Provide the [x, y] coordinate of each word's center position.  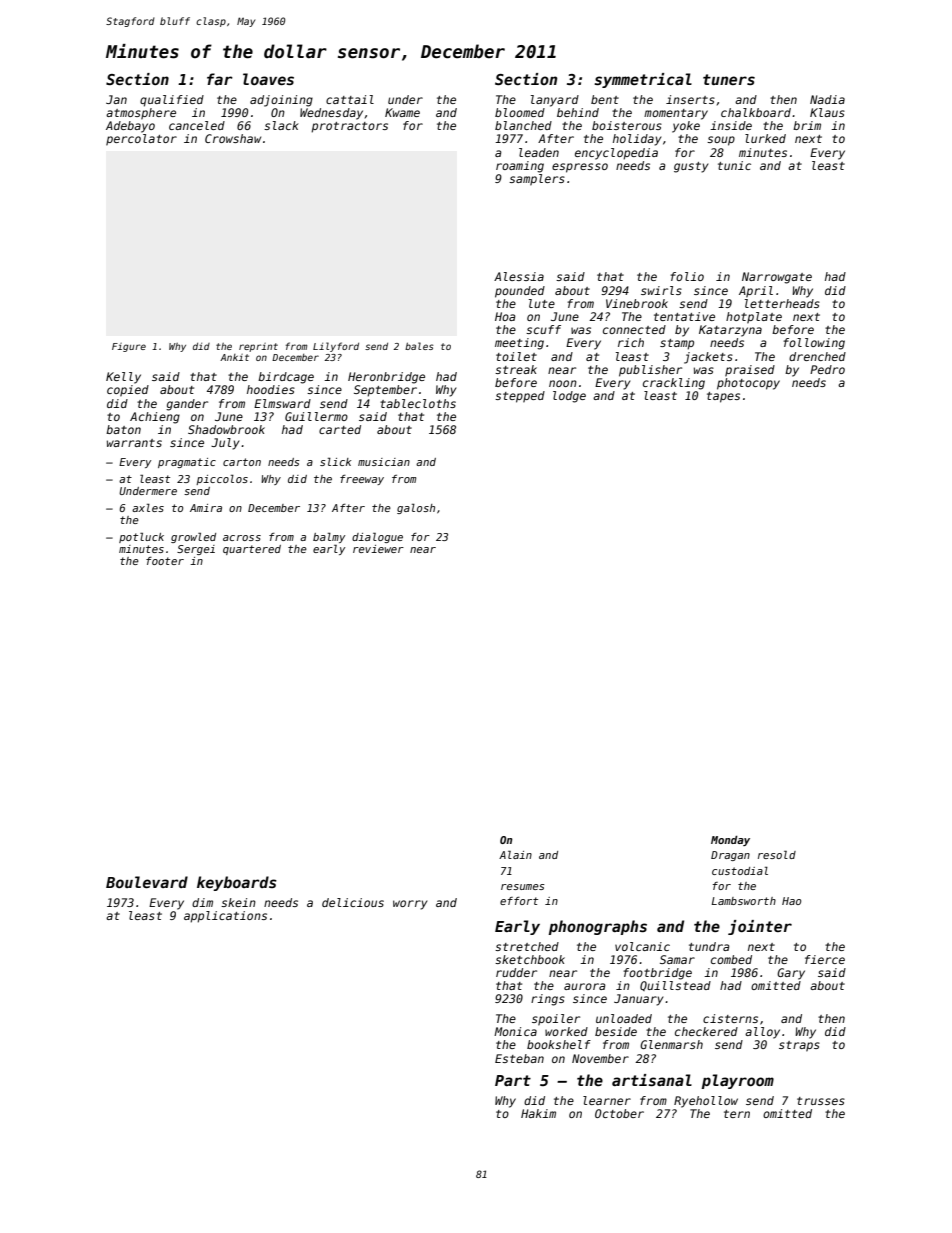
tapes [723, 397]
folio [687, 276]
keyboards [237, 883]
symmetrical [643, 80]
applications [225, 917]
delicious [353, 902]
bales [419, 346]
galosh [416, 509]
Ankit [234, 357]
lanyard [555, 101]
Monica [515, 1031]
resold [777, 854]
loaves [268, 79]
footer [165, 561]
